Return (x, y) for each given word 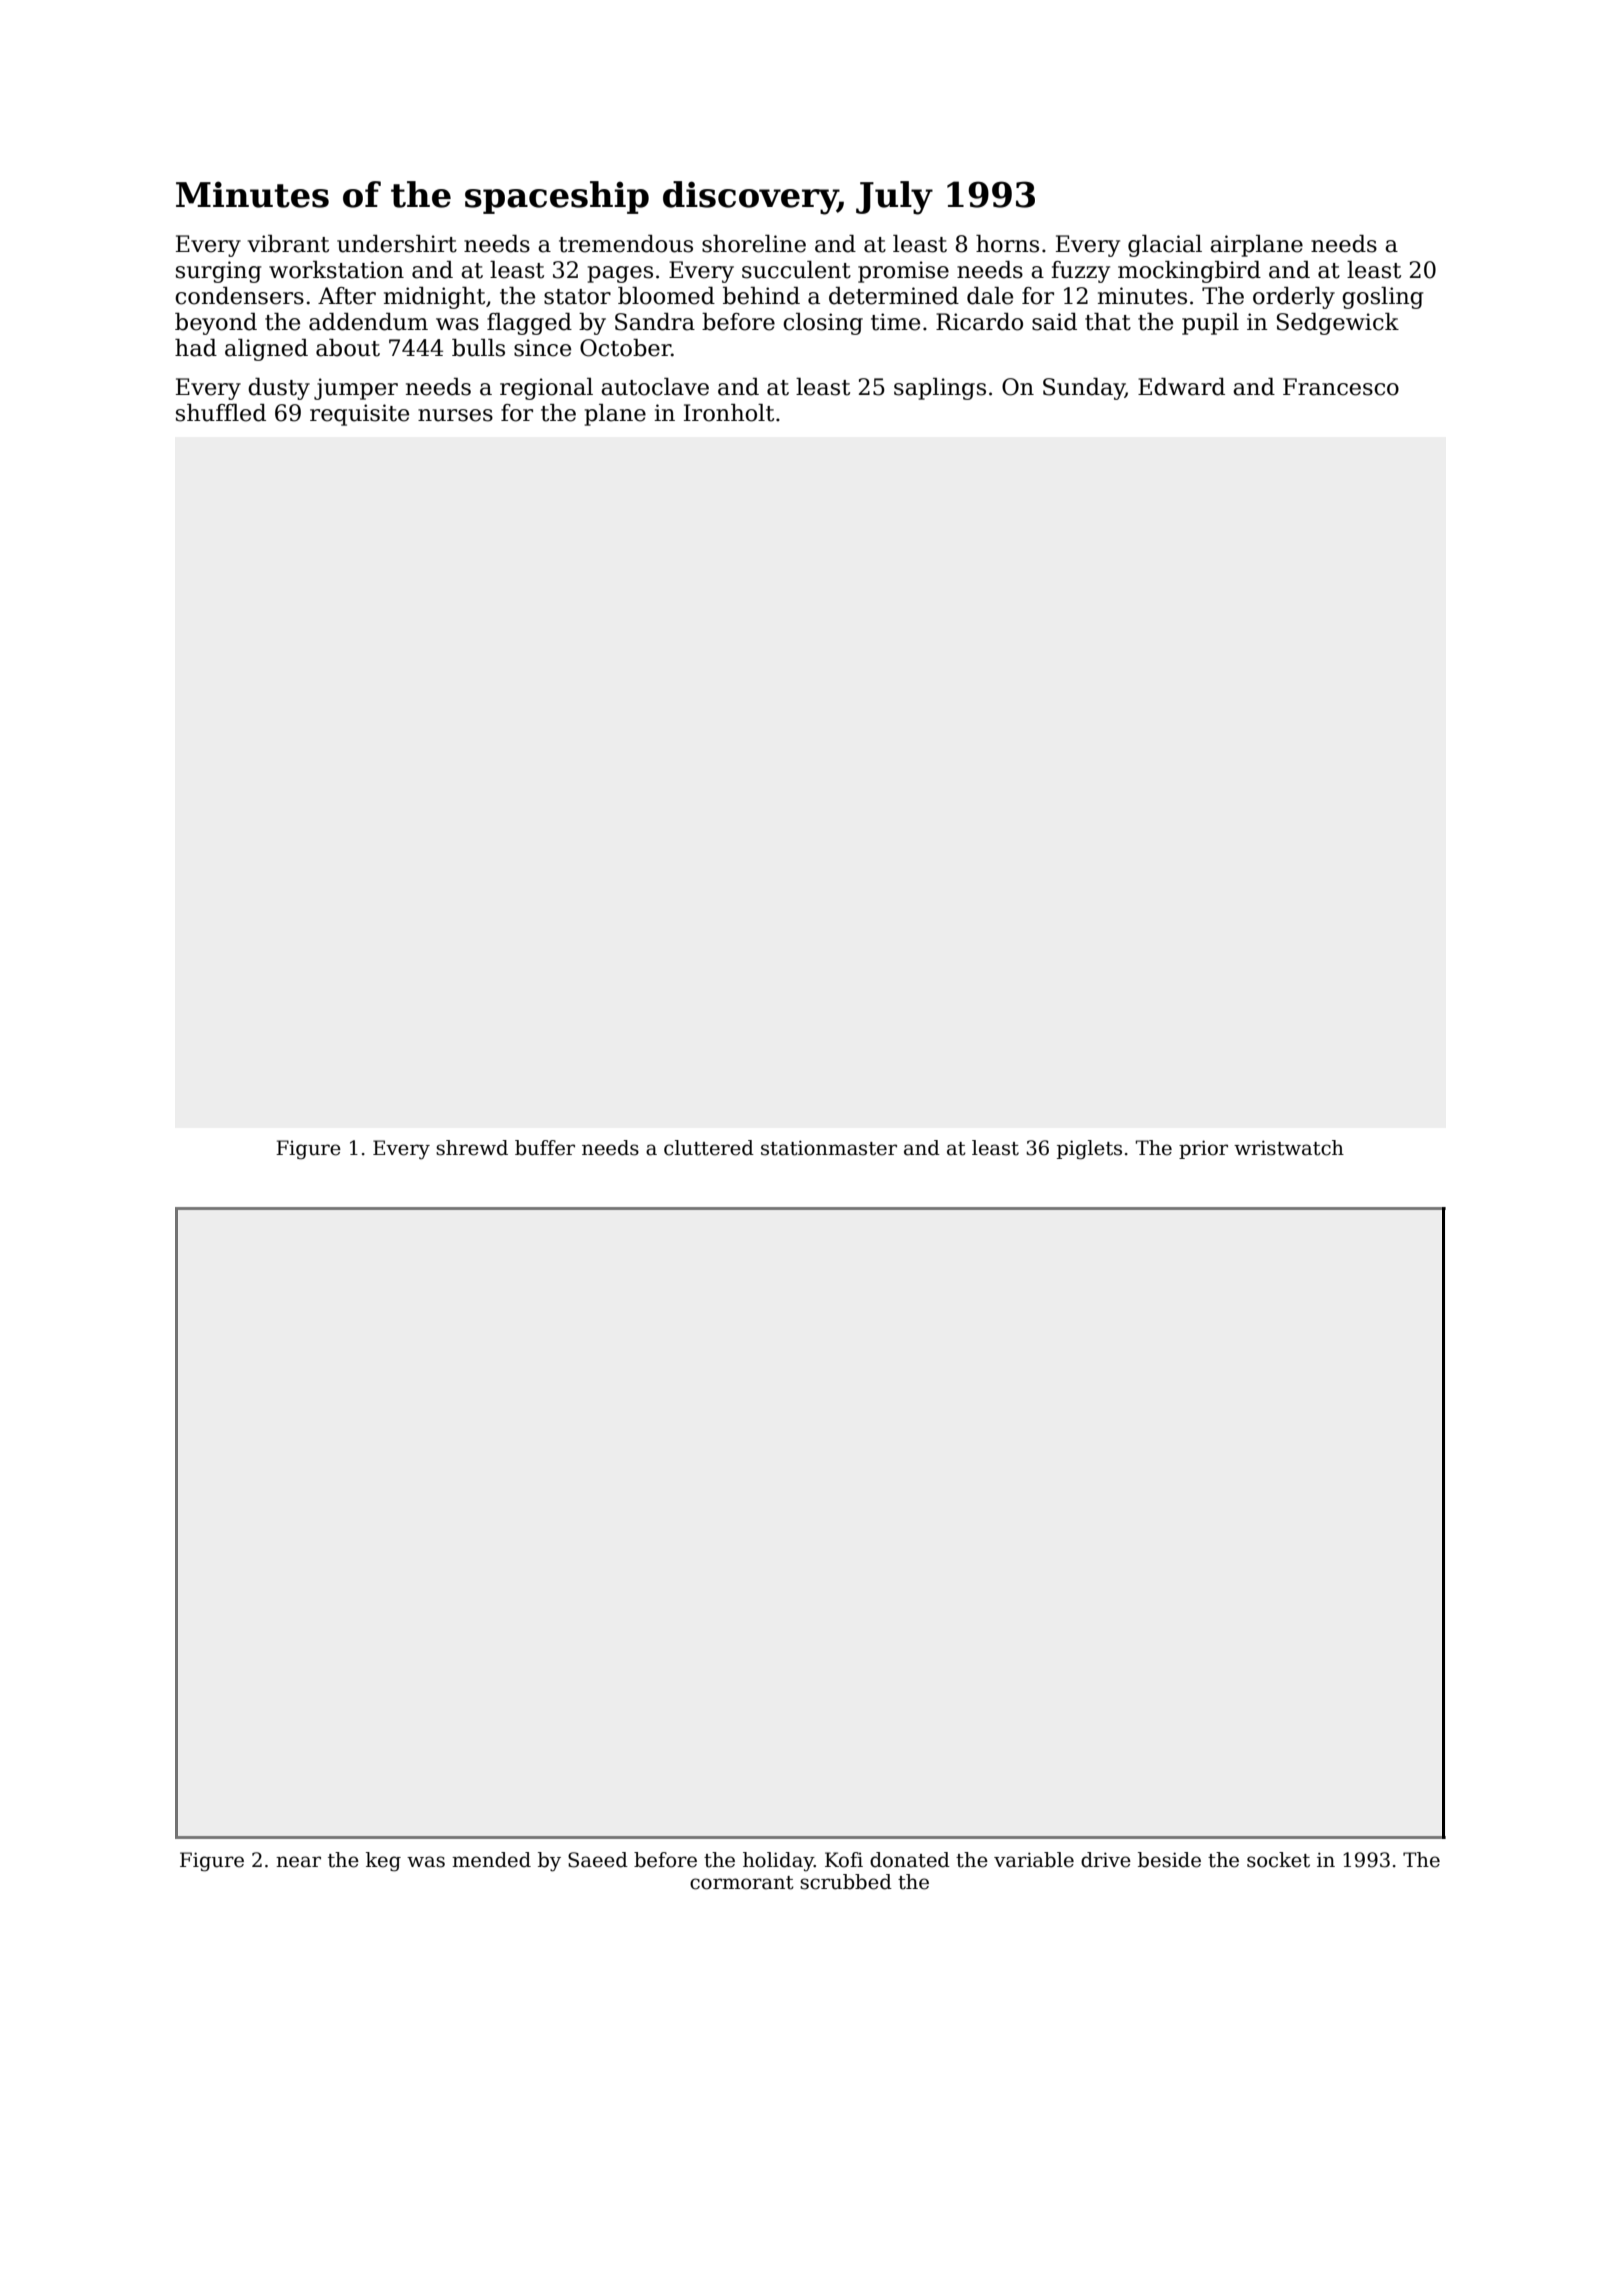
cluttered (709, 1148)
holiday (778, 1862)
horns (1007, 244)
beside (1169, 1860)
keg (383, 1862)
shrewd (472, 1148)
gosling (1383, 298)
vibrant (288, 244)
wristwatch (1289, 1148)
